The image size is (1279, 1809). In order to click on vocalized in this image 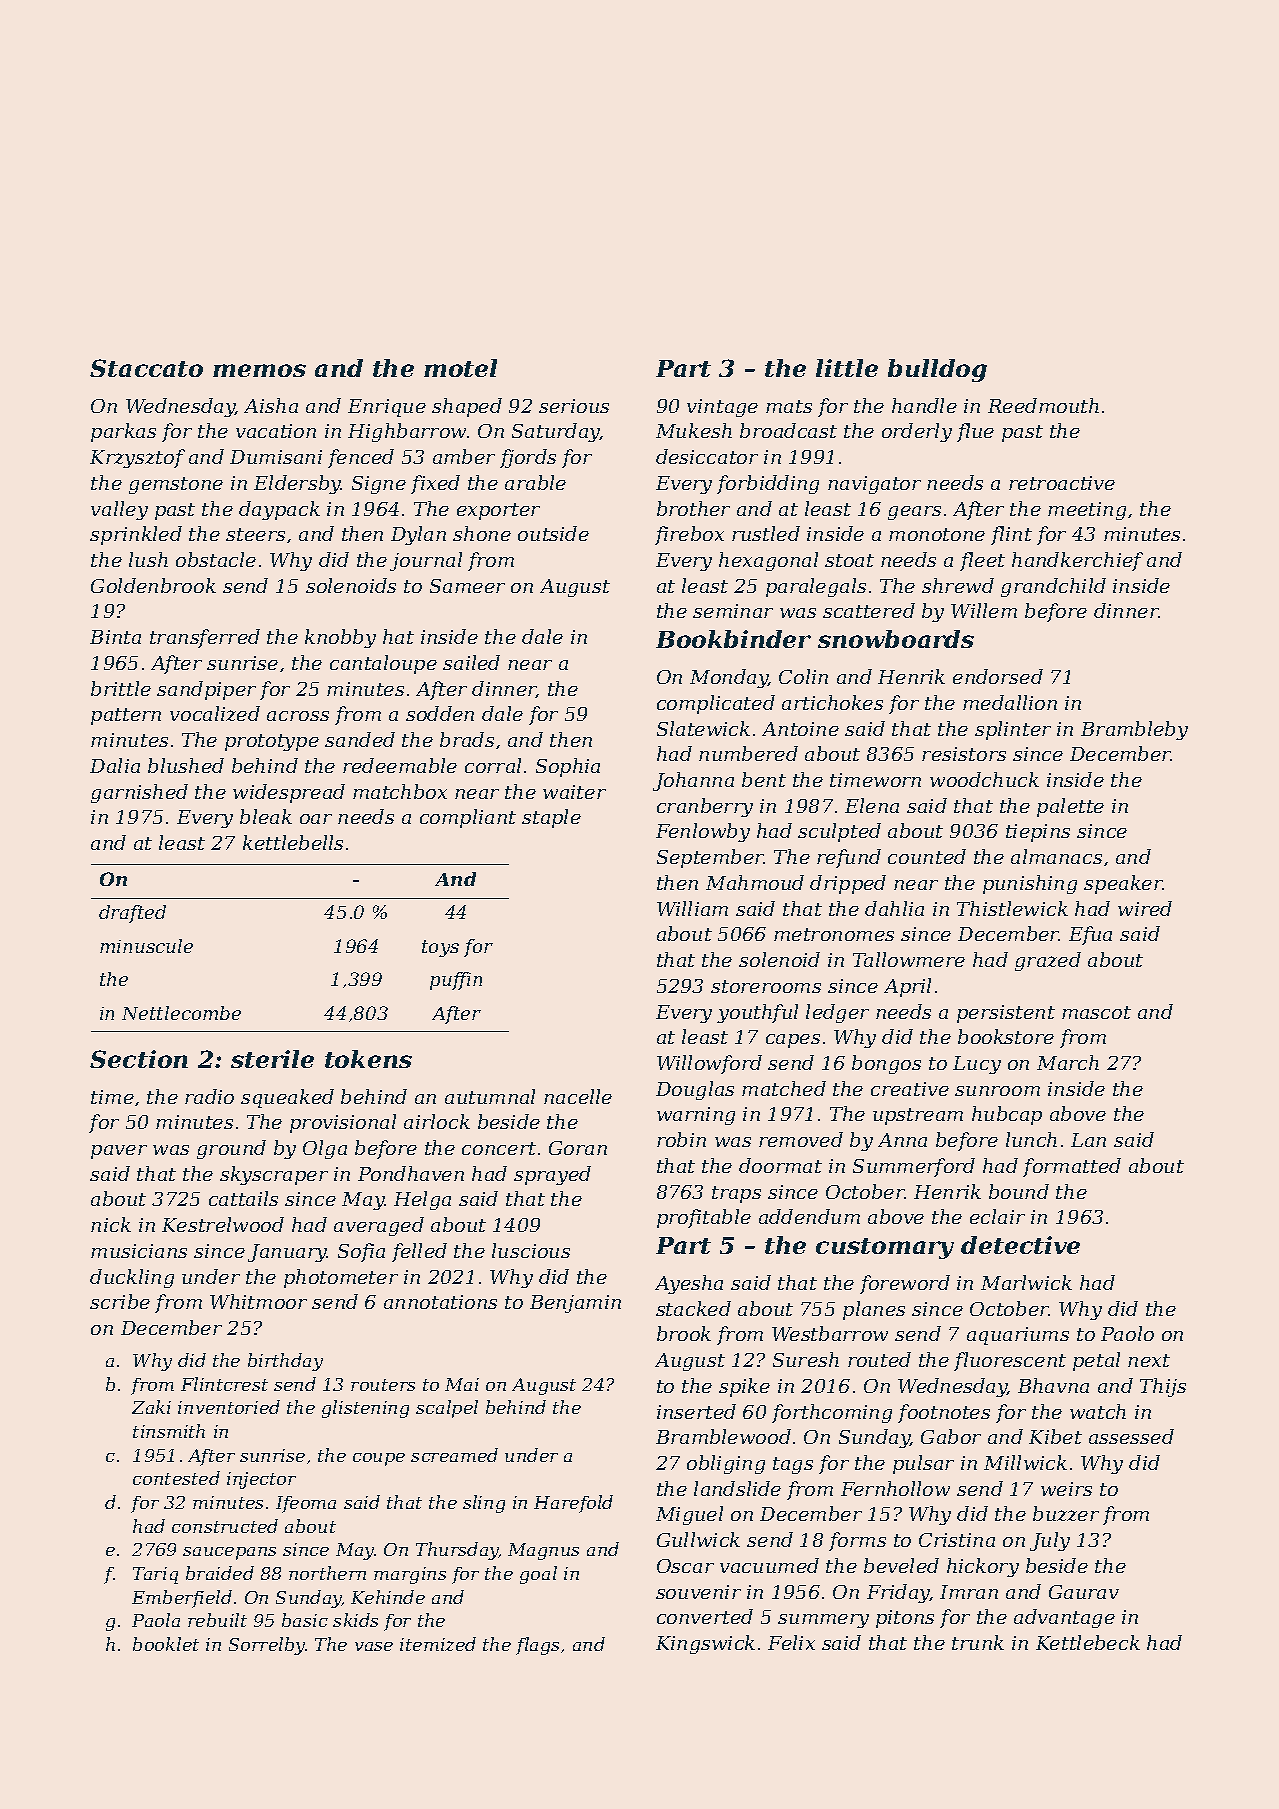, I will do `click(215, 713)`.
